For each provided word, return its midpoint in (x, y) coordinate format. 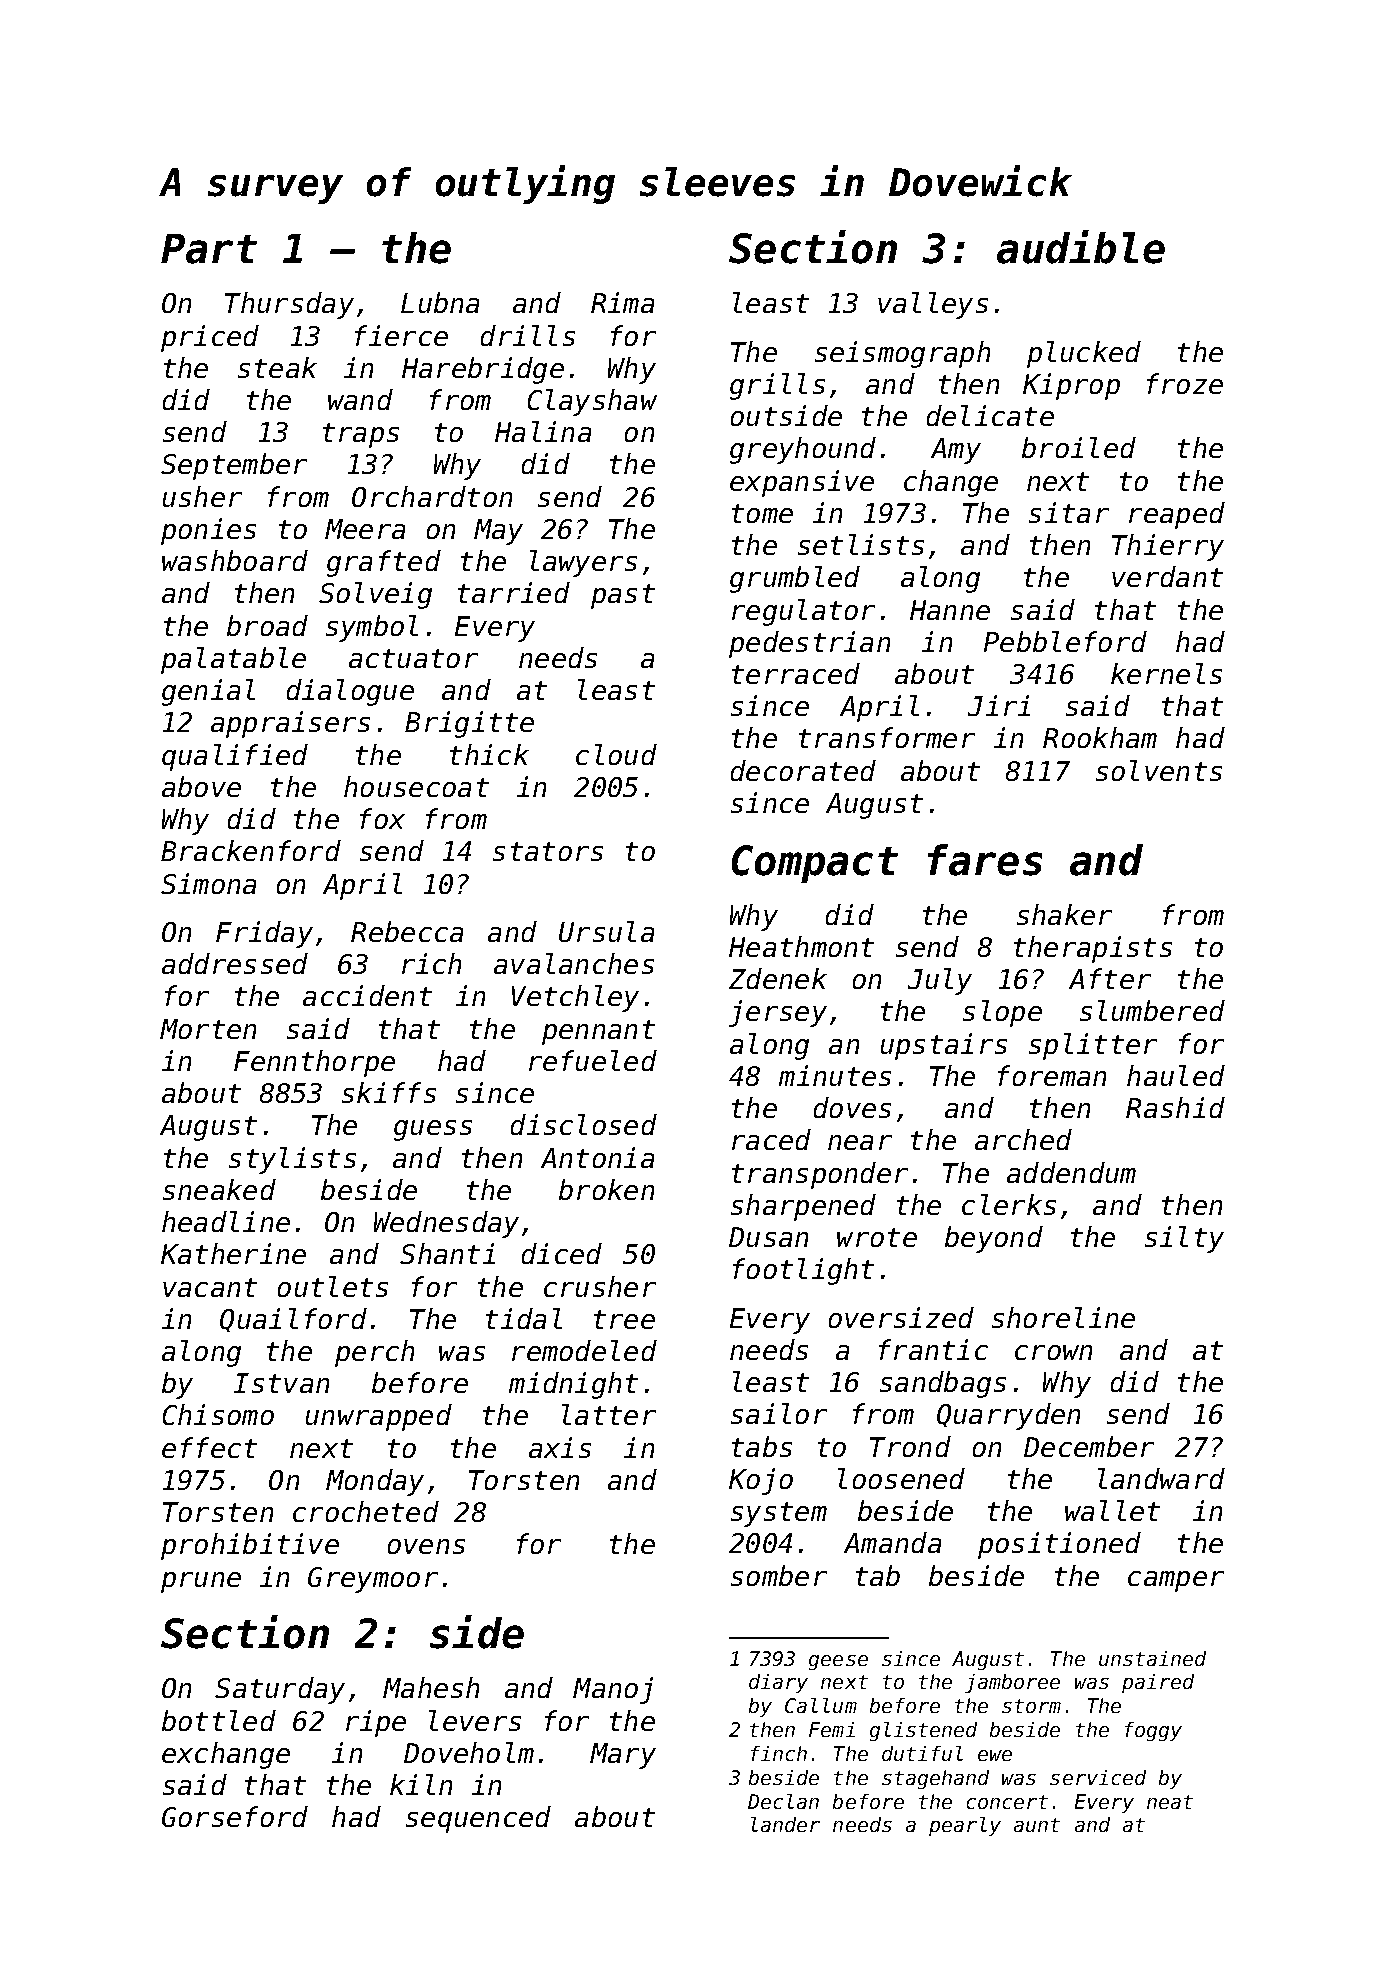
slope (1002, 1013)
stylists (292, 1160)
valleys (933, 305)
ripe (376, 1723)
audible (1081, 247)
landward (1161, 1478)
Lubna (440, 302)
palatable (233, 660)
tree (624, 1319)
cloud (616, 754)
